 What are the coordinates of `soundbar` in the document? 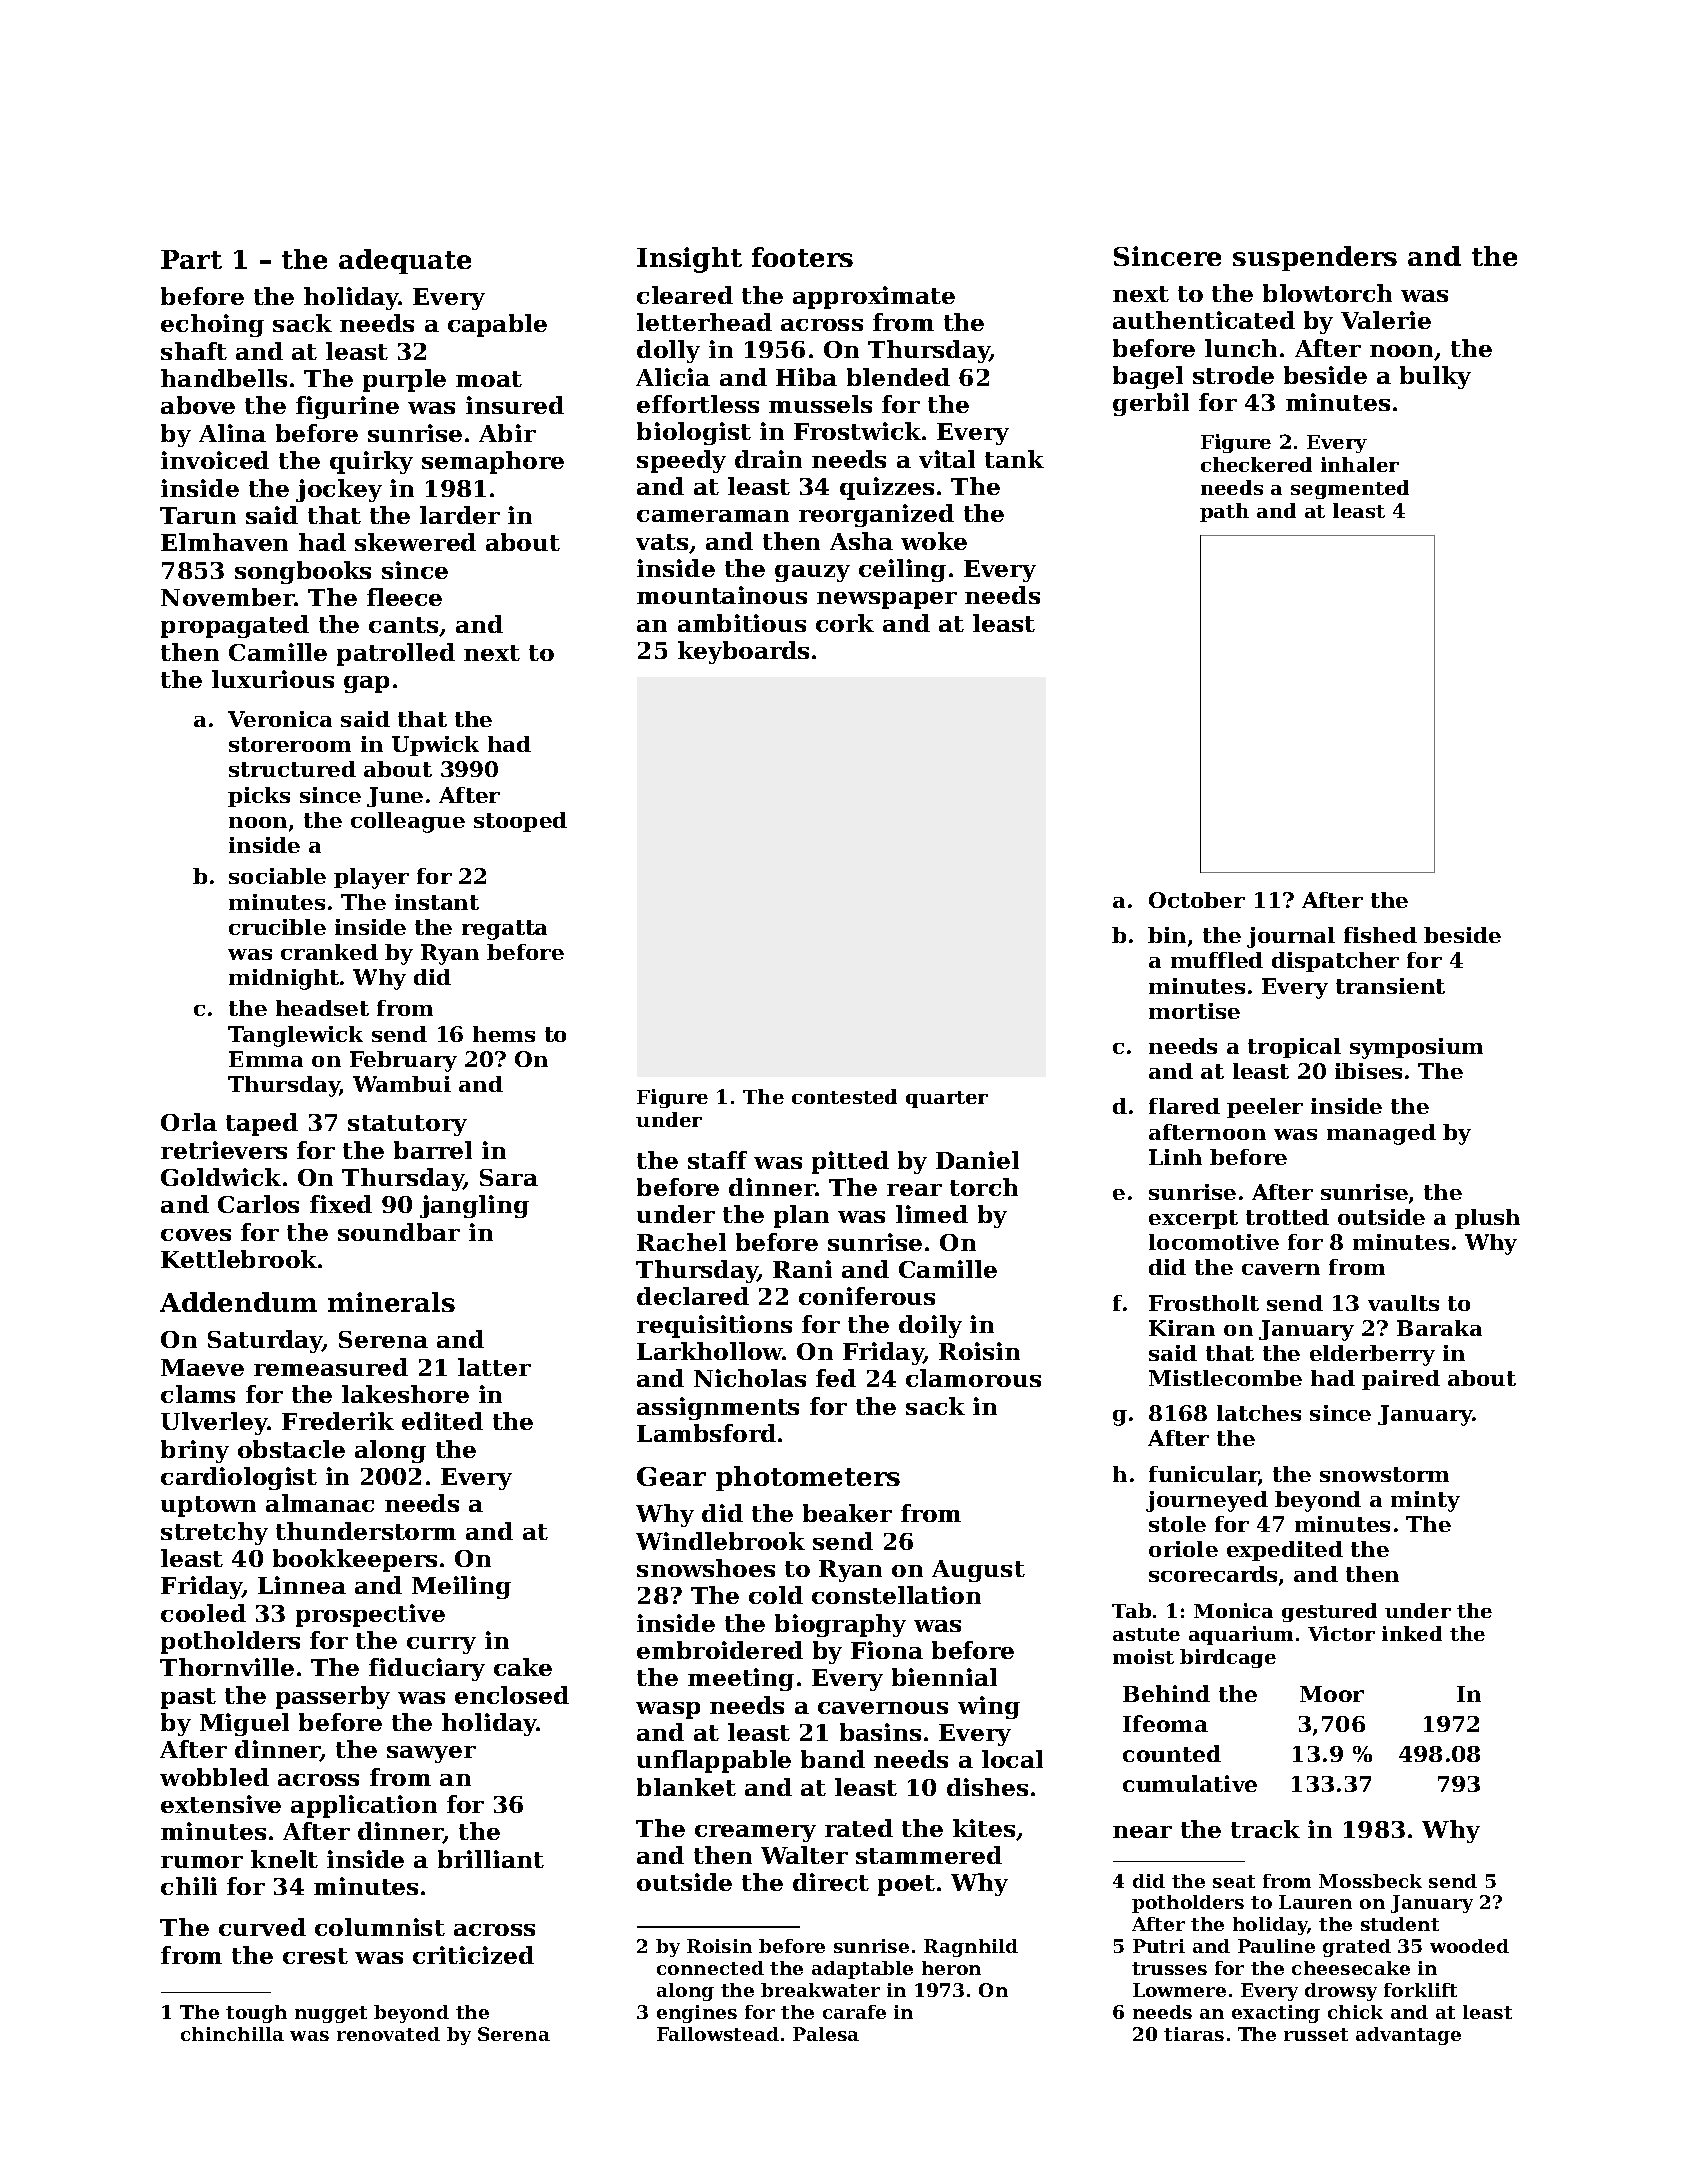 It's located at (399, 1232).
